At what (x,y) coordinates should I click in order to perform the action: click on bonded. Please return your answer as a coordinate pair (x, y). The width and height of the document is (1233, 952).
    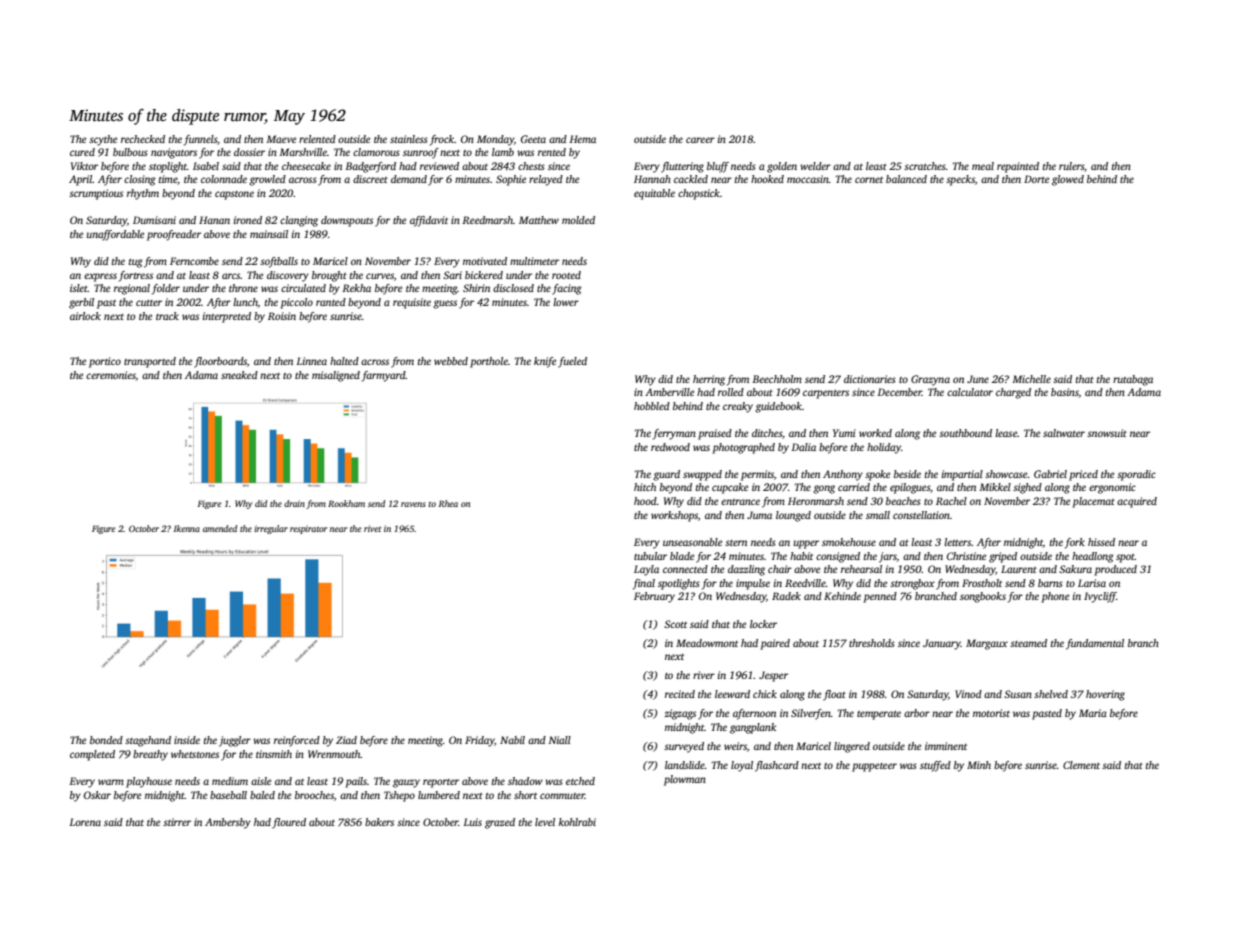
    Looking at the image, I should click on (106, 740).
